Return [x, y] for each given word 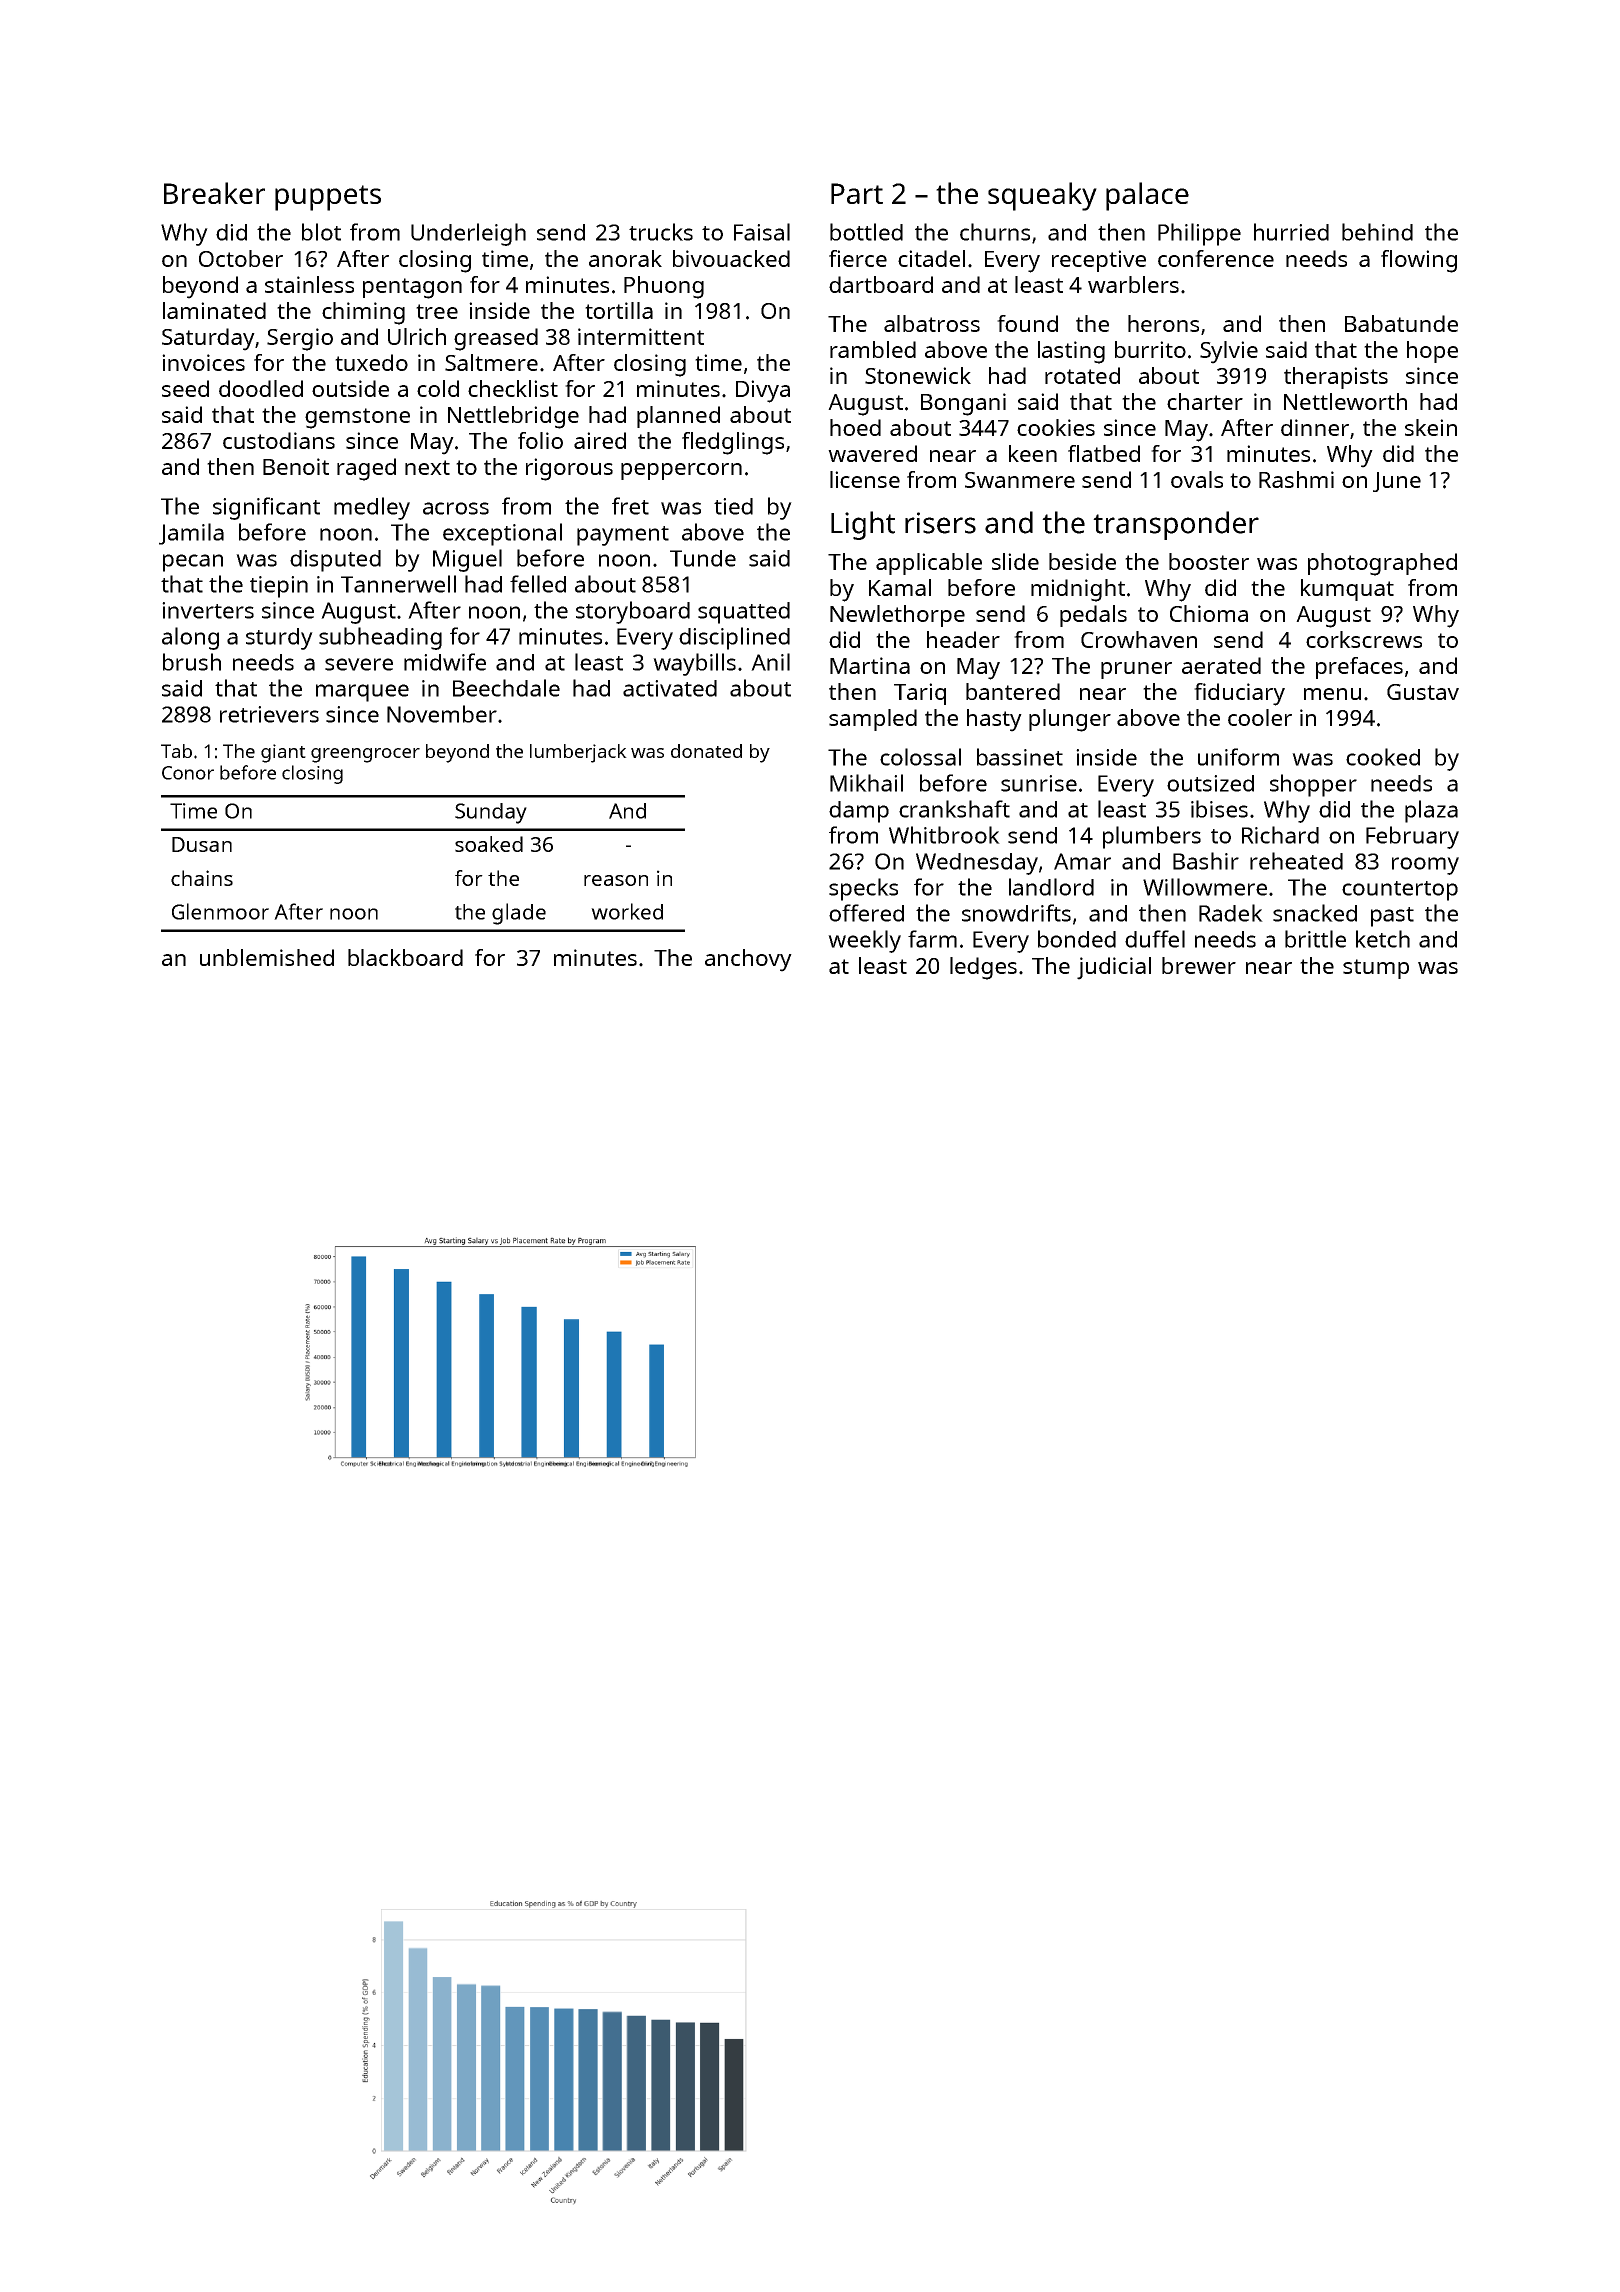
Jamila [191, 534]
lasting [1071, 352]
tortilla [619, 310]
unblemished [267, 957]
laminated [214, 310]
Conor [188, 773]
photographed [1382, 564]
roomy [1425, 866]
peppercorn [681, 471]
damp [859, 812]
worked [627, 911]
